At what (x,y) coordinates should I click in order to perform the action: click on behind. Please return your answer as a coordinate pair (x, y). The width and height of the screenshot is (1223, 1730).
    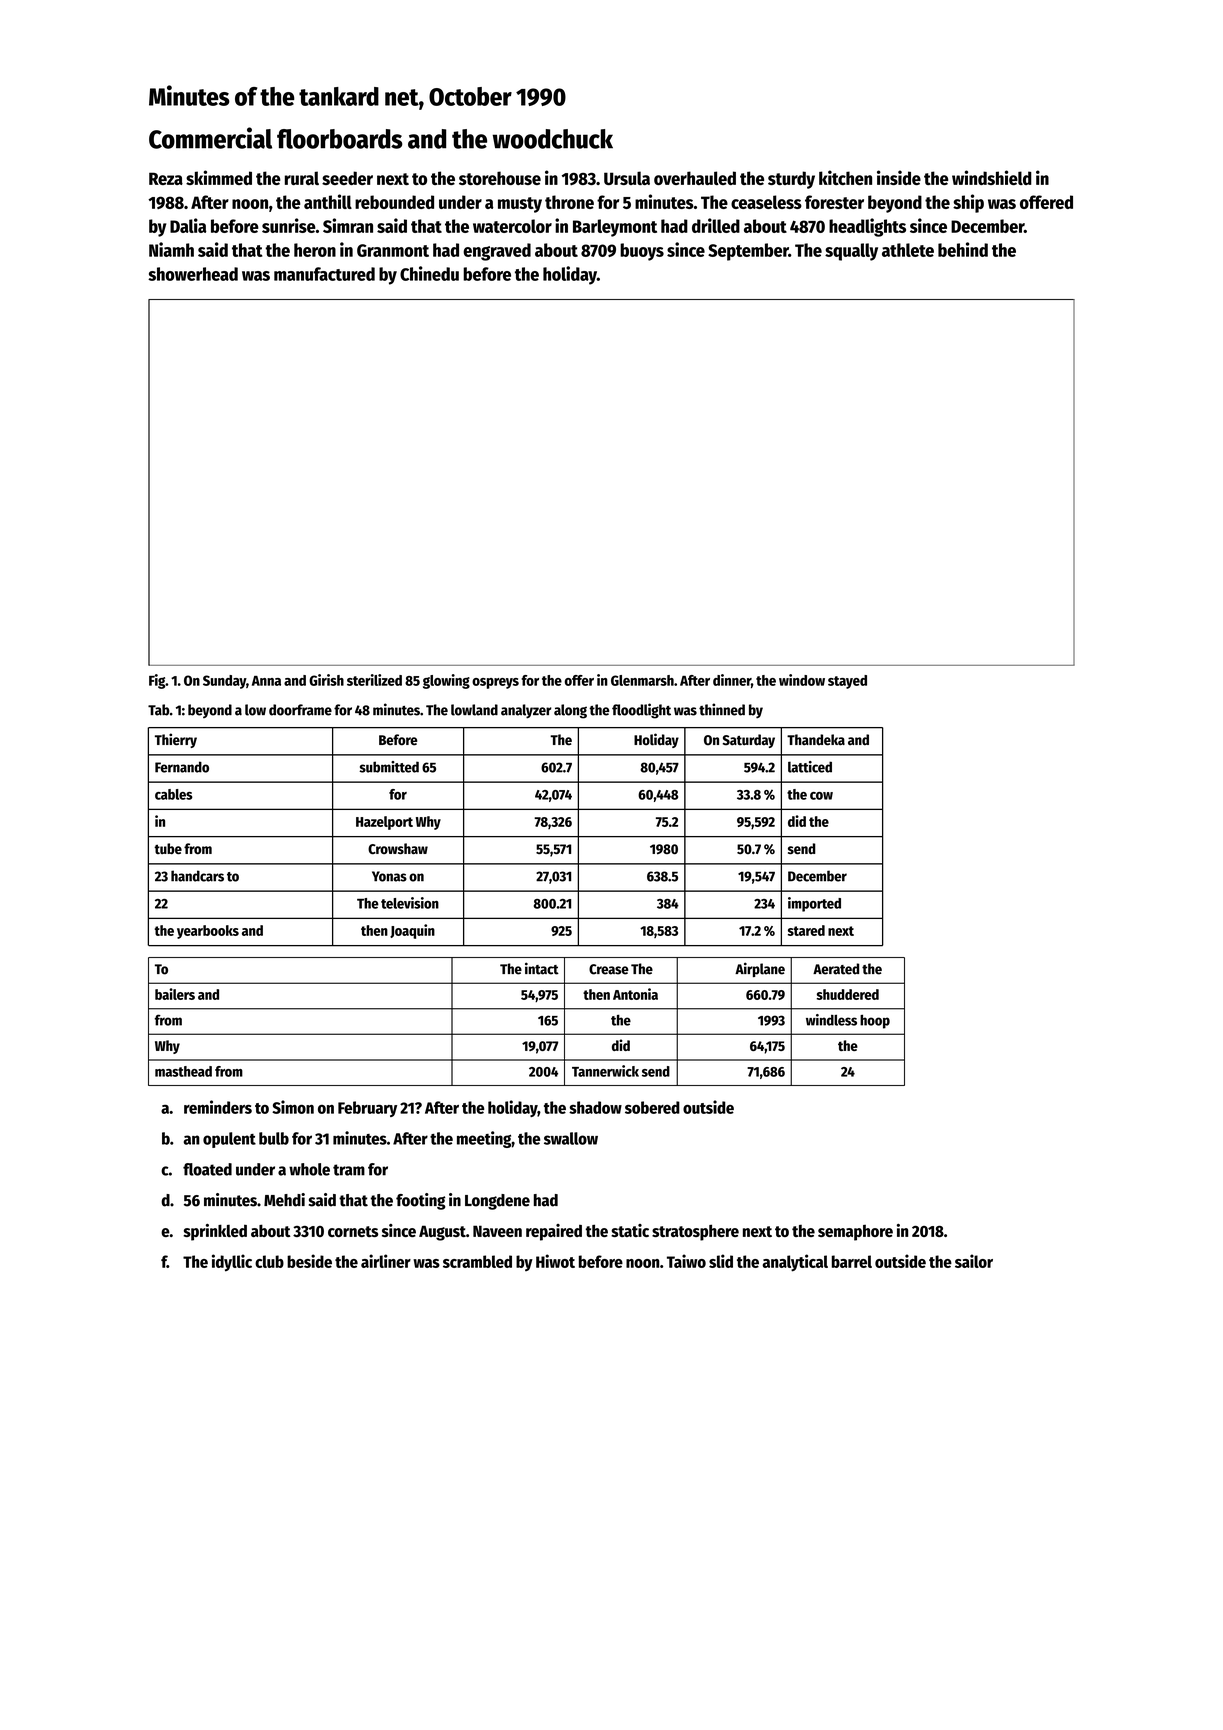
    Looking at the image, I should click on (963, 249).
